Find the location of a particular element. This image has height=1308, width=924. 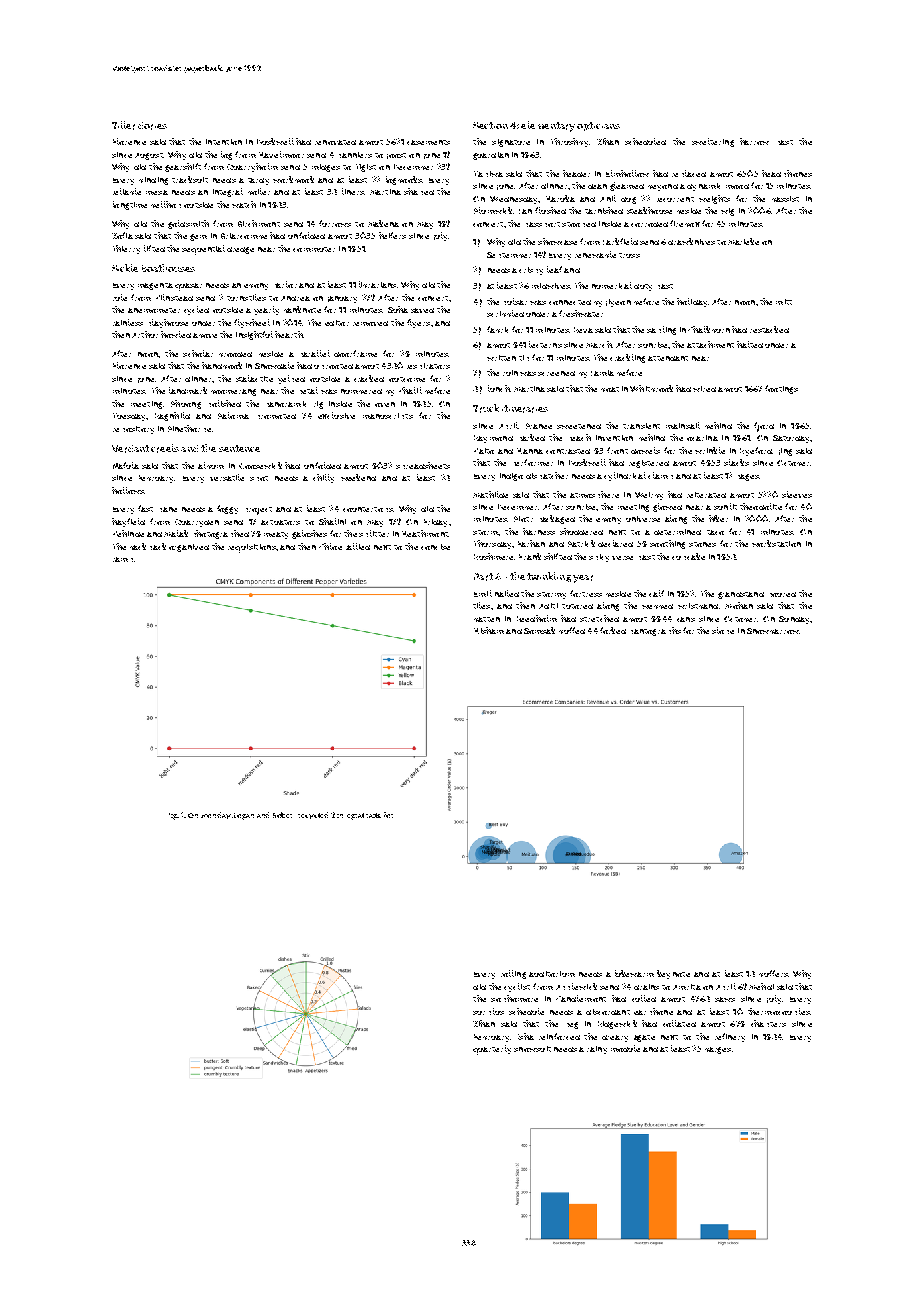

attachment is located at coordinates (710, 344).
